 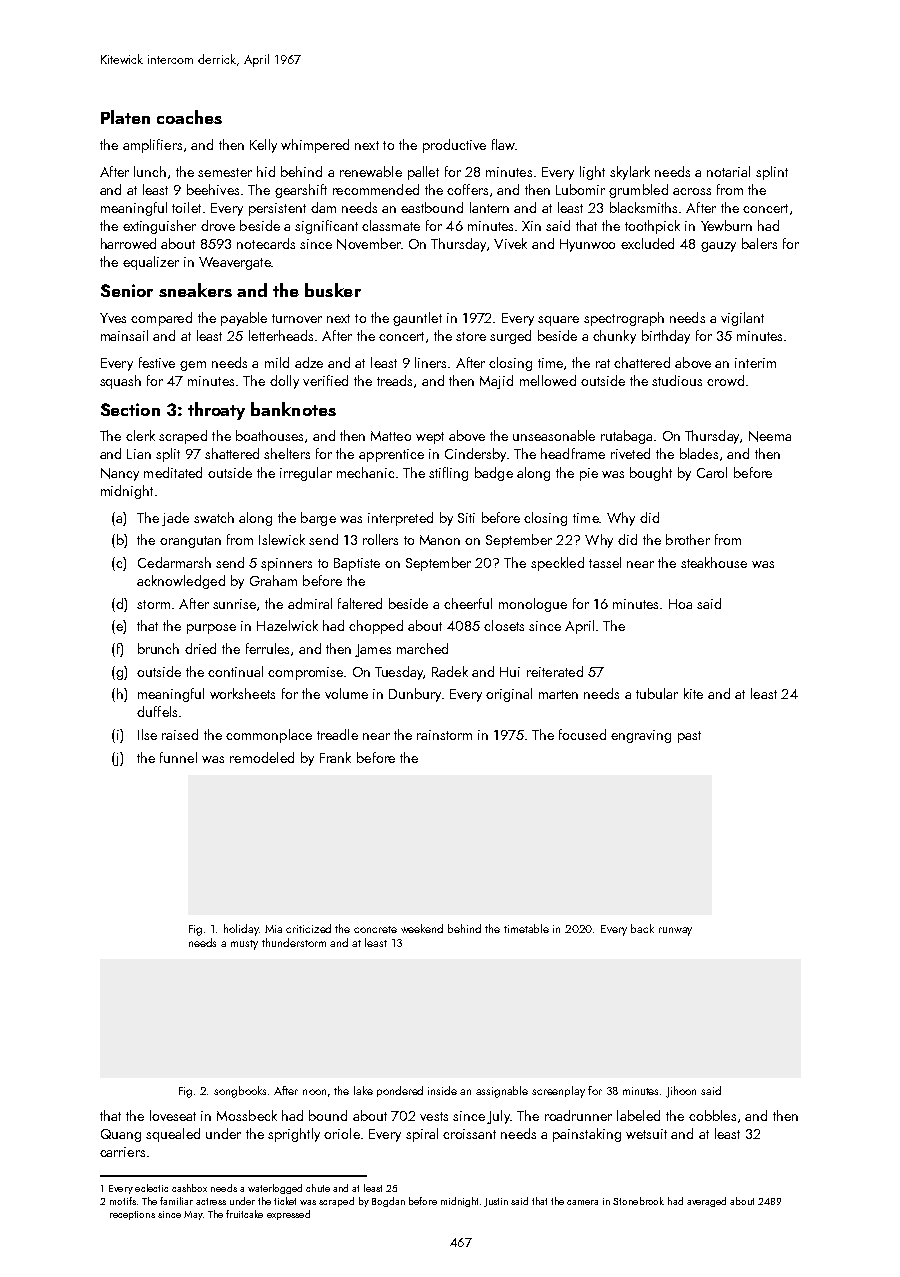 What do you see at coordinates (315, 146) in the screenshot?
I see `whimpered` at bounding box center [315, 146].
